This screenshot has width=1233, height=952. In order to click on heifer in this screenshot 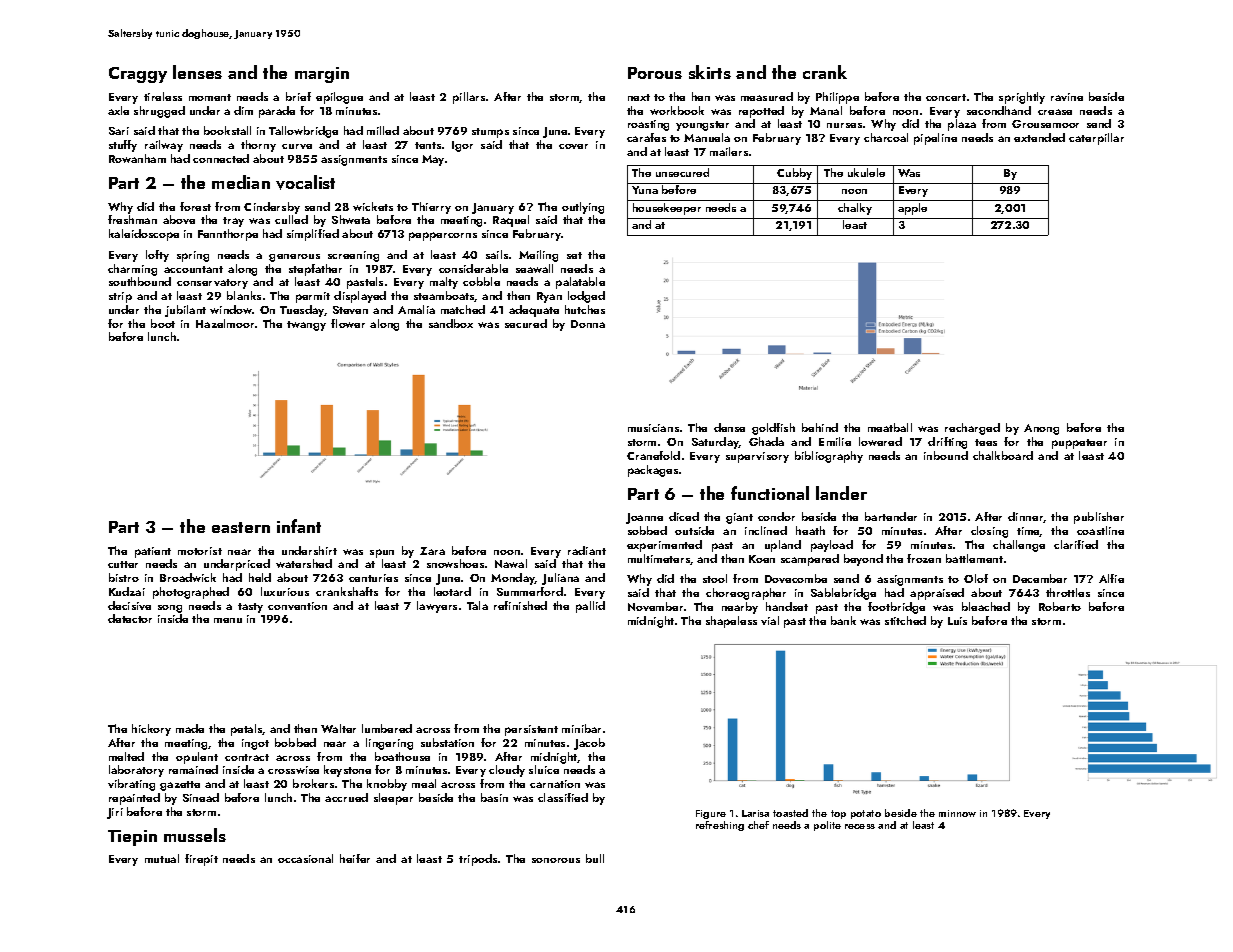, I will do `click(355, 858)`.
